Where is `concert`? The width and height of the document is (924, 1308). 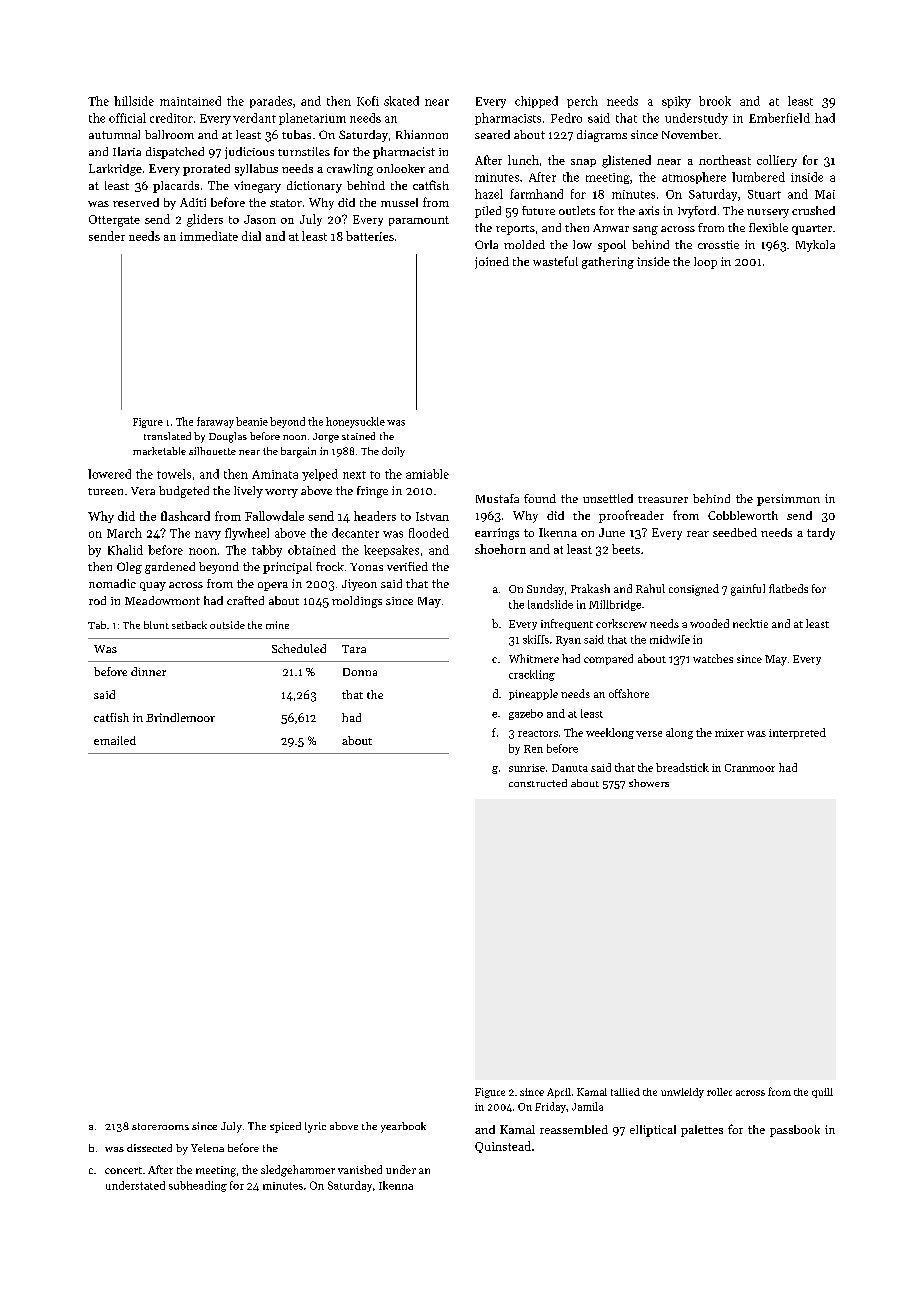
concert is located at coordinates (123, 1170).
